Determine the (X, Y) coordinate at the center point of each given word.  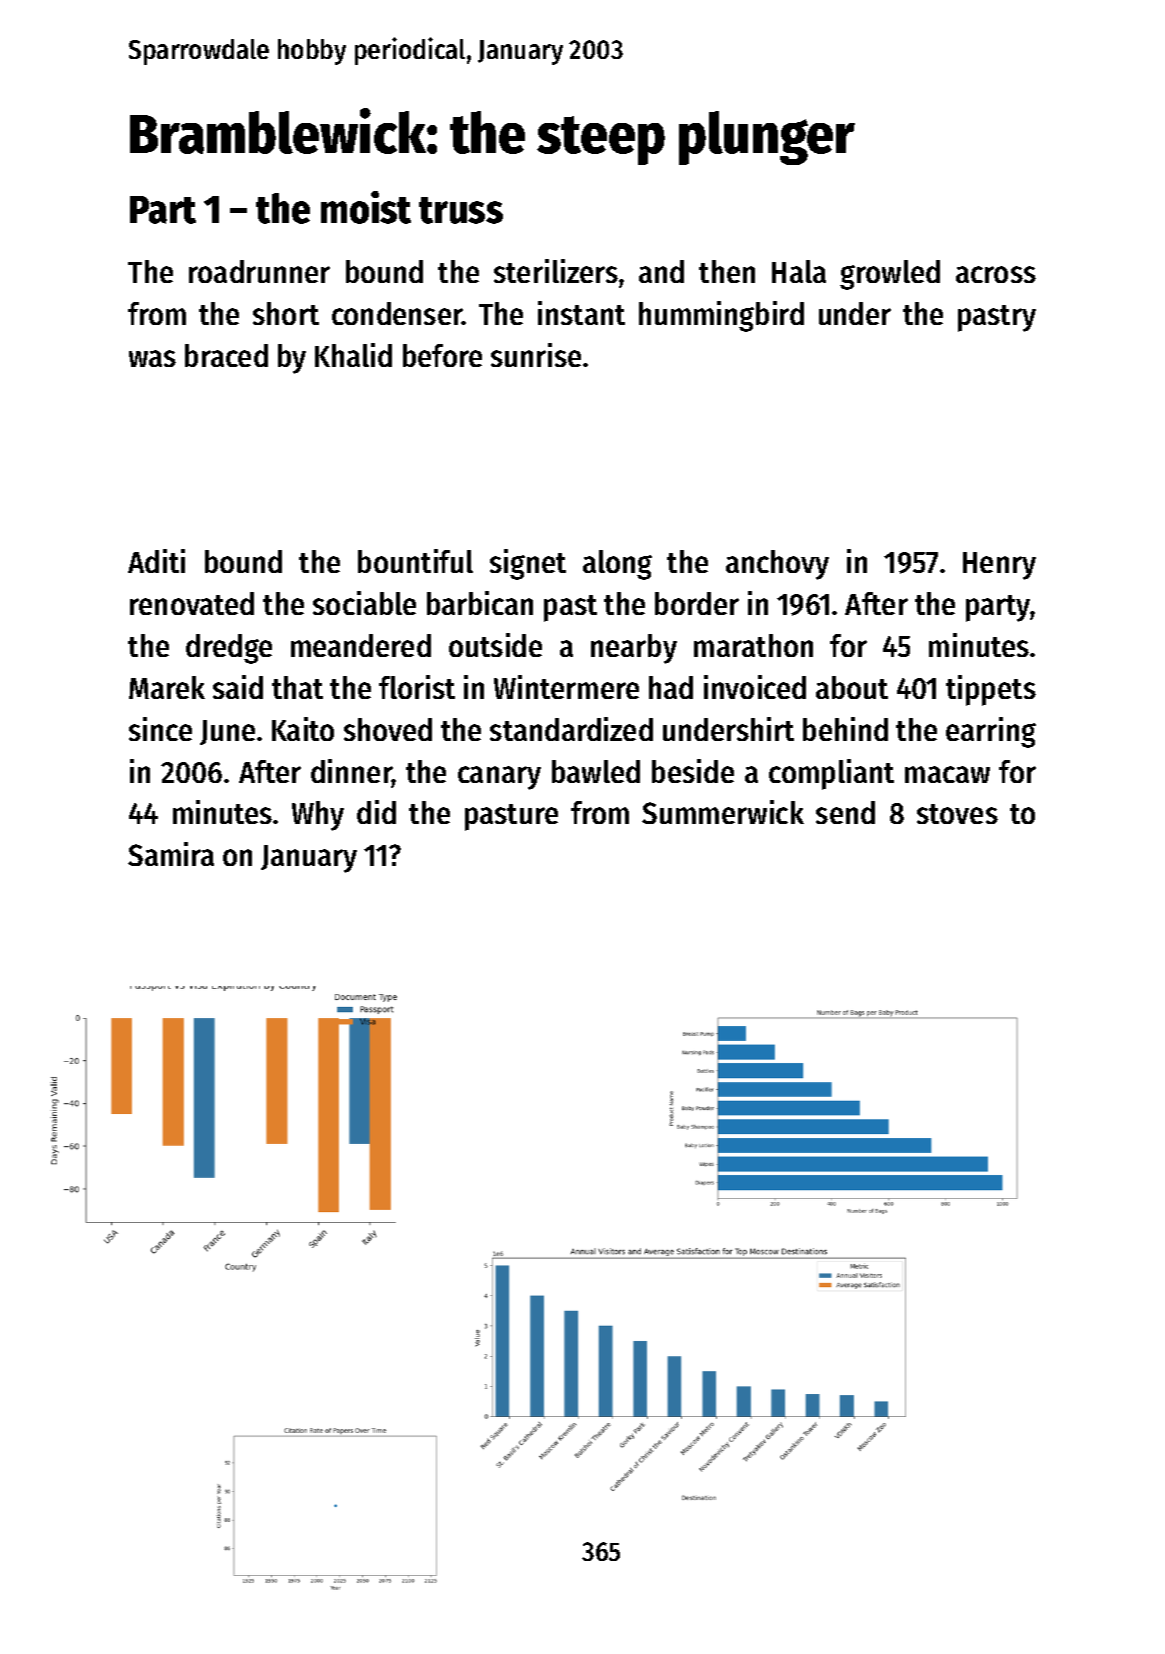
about (852, 687)
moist (366, 207)
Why (318, 816)
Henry (999, 566)
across (996, 274)
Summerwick (723, 812)
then (727, 271)
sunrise (536, 355)
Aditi (156, 561)
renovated (192, 603)
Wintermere (566, 687)
